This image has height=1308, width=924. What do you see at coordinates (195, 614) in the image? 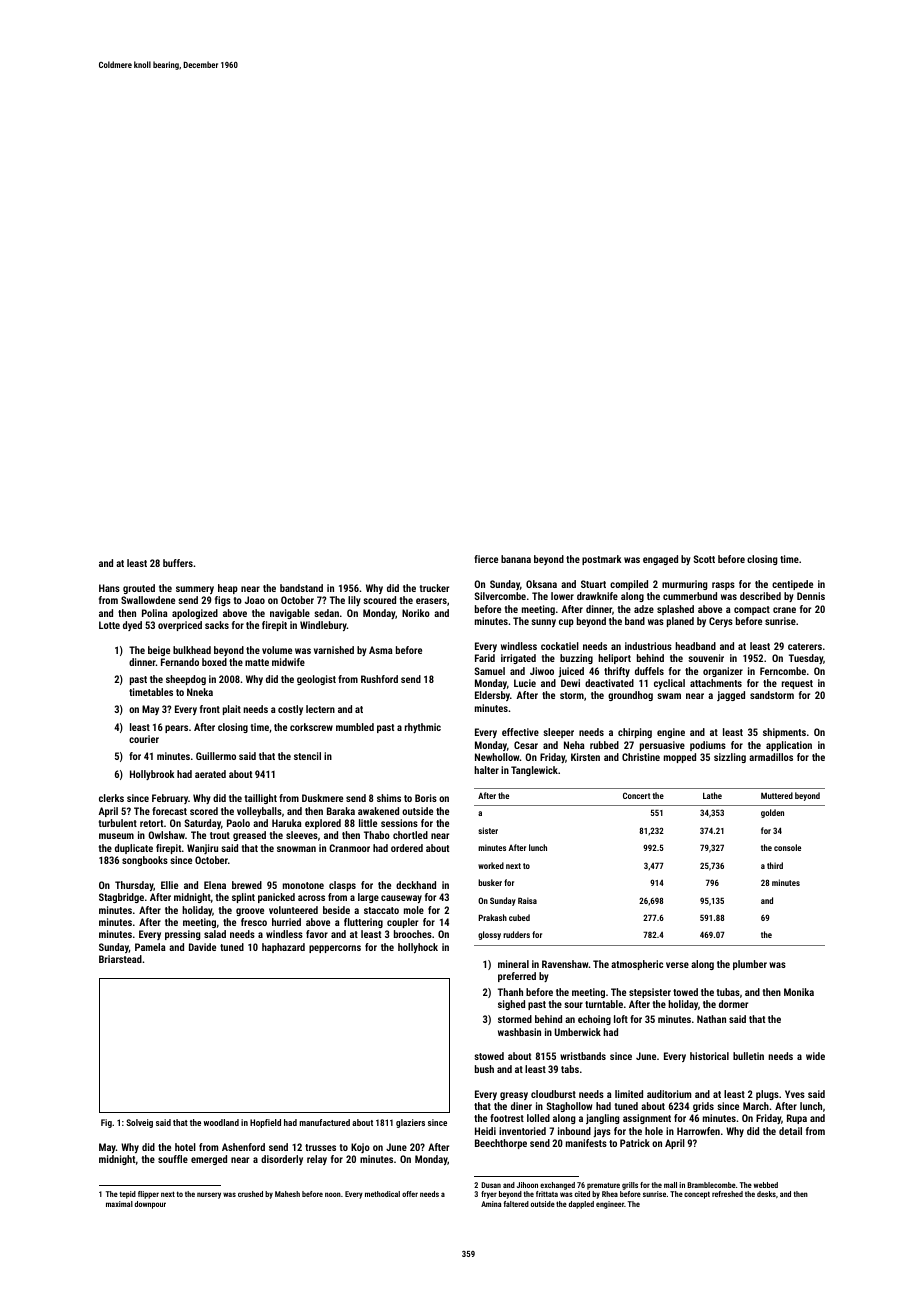
I see `apologized` at bounding box center [195, 614].
